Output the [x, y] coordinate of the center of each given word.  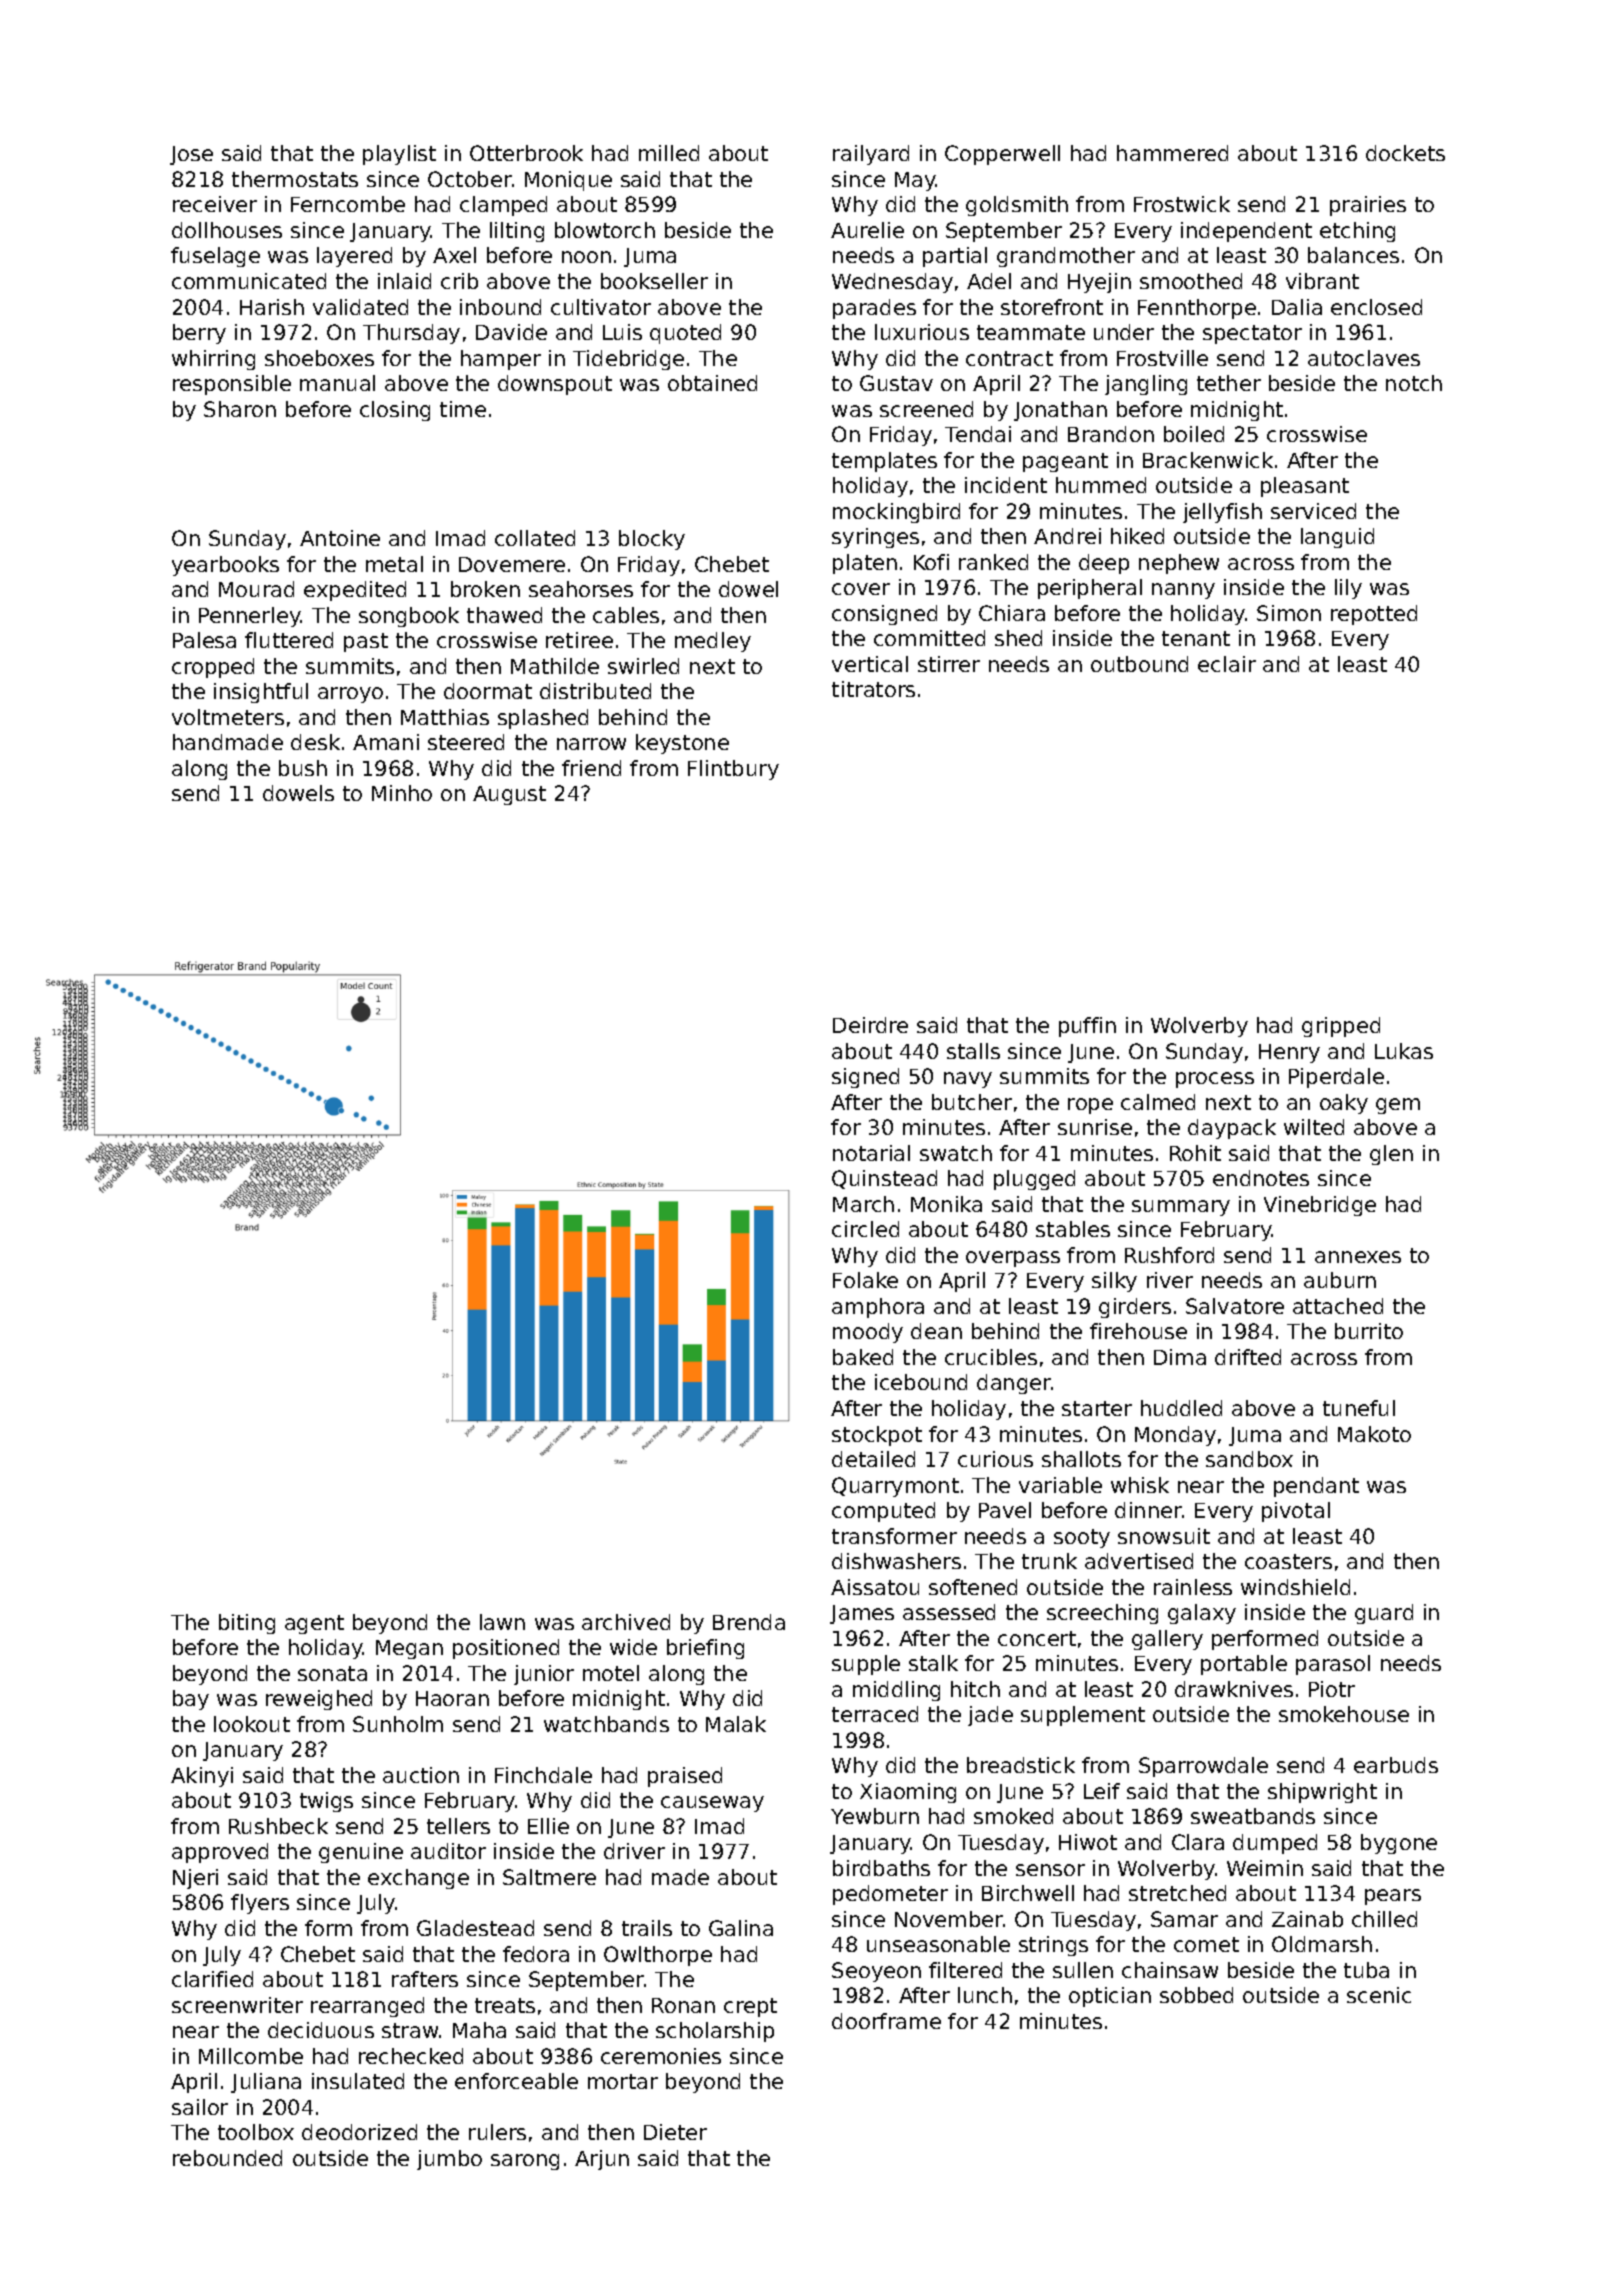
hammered [1172, 153]
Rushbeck [278, 1826]
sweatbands [1253, 1816]
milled [669, 153]
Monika [946, 1204]
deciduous [321, 2030]
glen [1391, 1155]
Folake [865, 1280]
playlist [399, 155]
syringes [875, 538]
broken [485, 589]
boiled [1194, 434]
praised [685, 1777]
